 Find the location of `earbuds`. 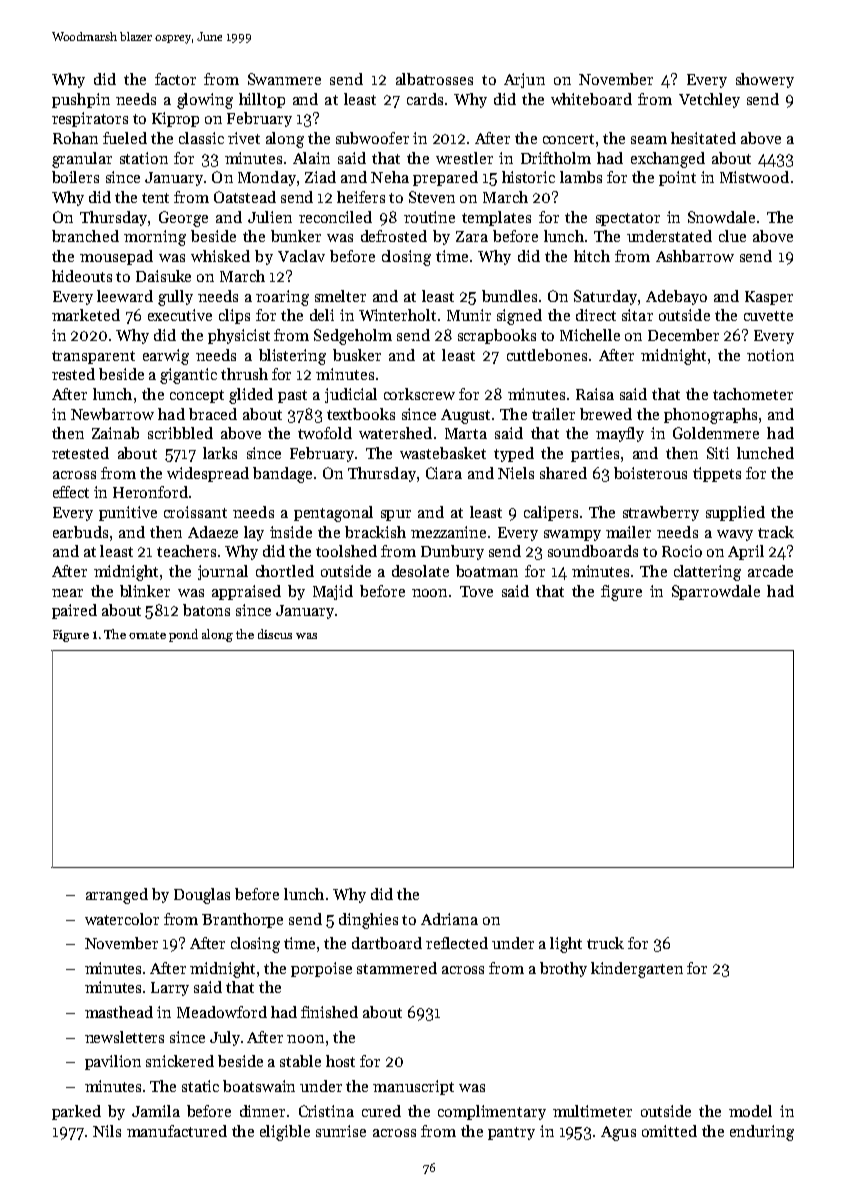

earbuds is located at coordinates (80, 532).
